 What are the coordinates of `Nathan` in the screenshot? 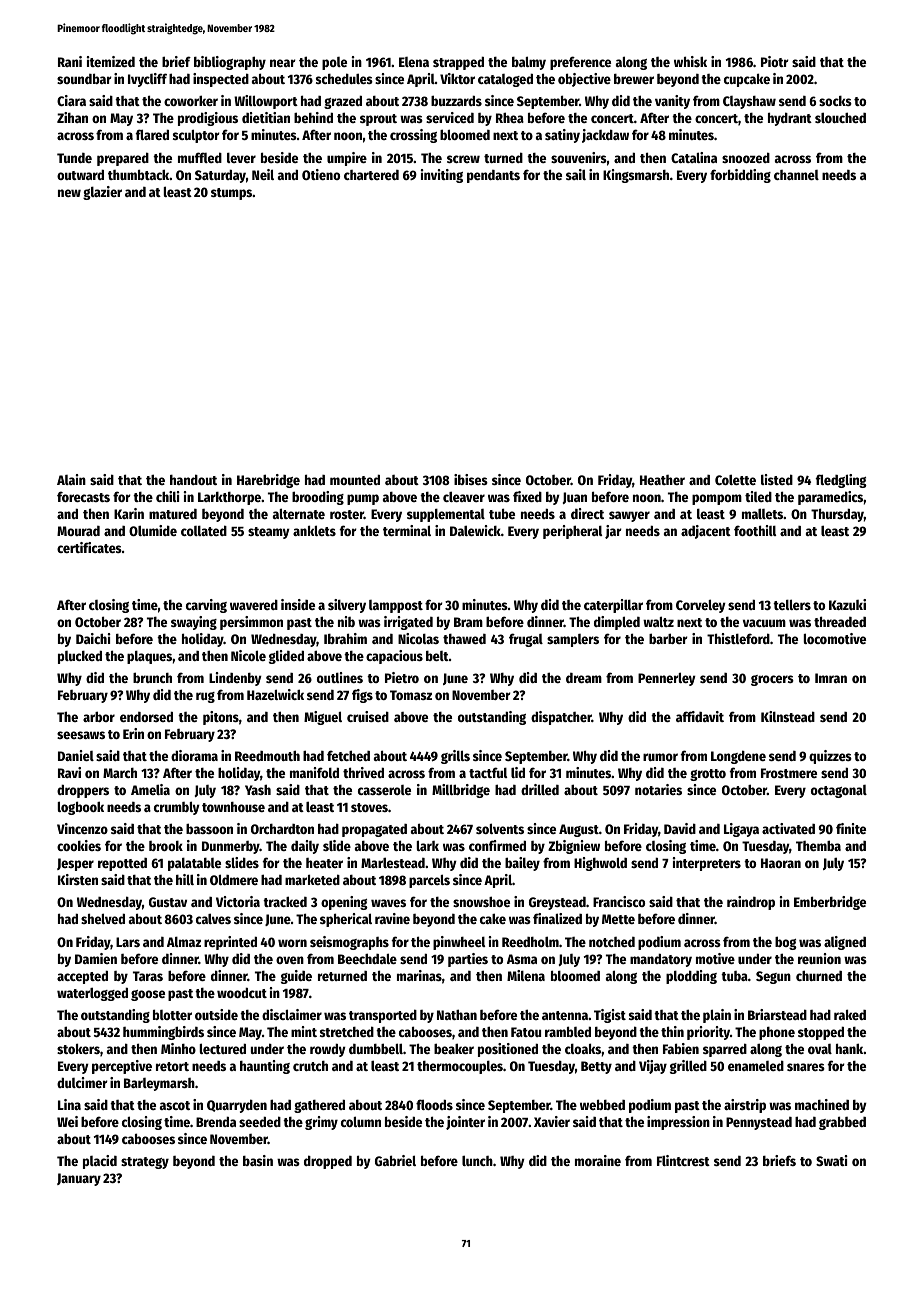 It's located at (457, 1014).
